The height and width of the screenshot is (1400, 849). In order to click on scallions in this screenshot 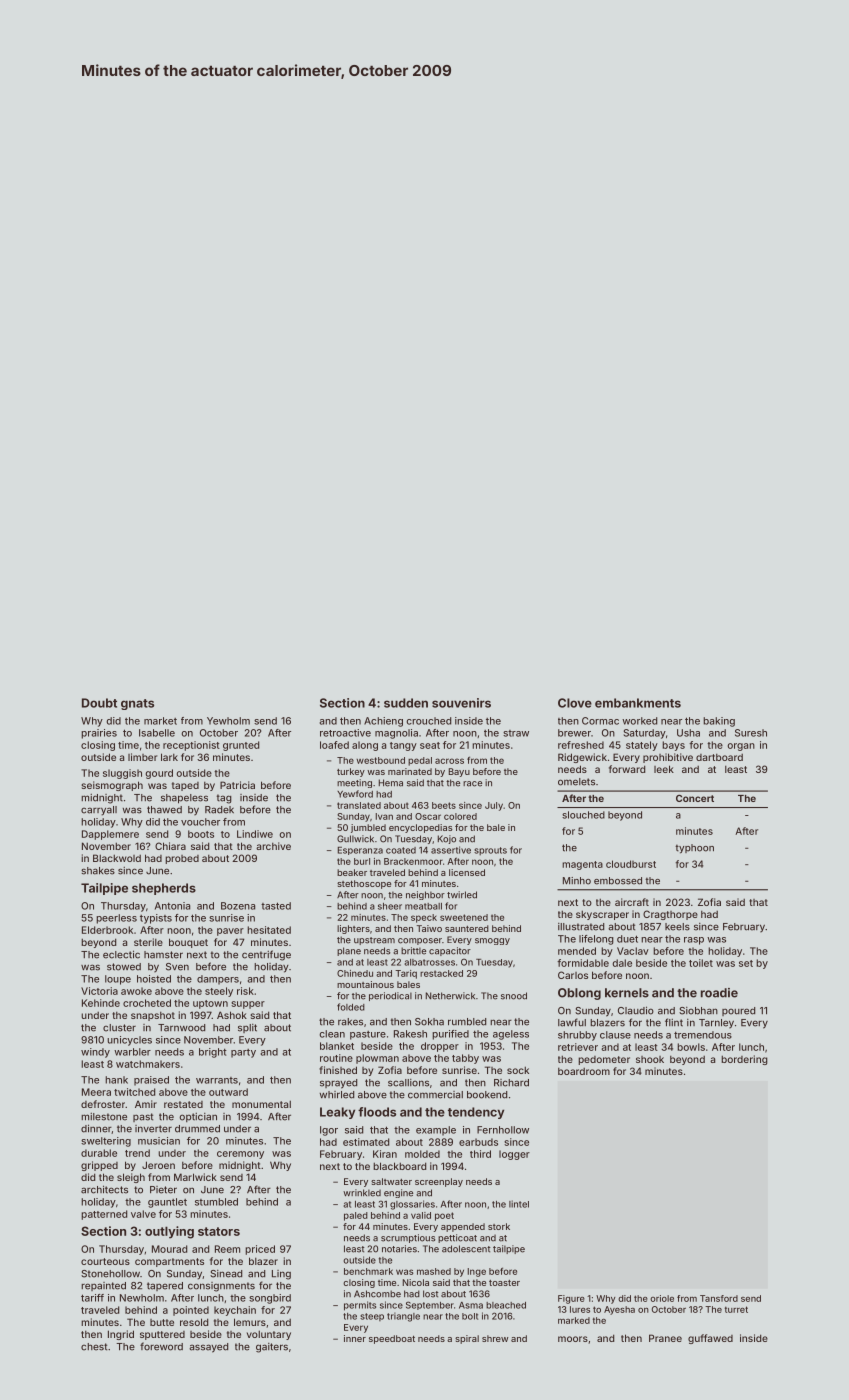, I will do `click(408, 1083)`.
